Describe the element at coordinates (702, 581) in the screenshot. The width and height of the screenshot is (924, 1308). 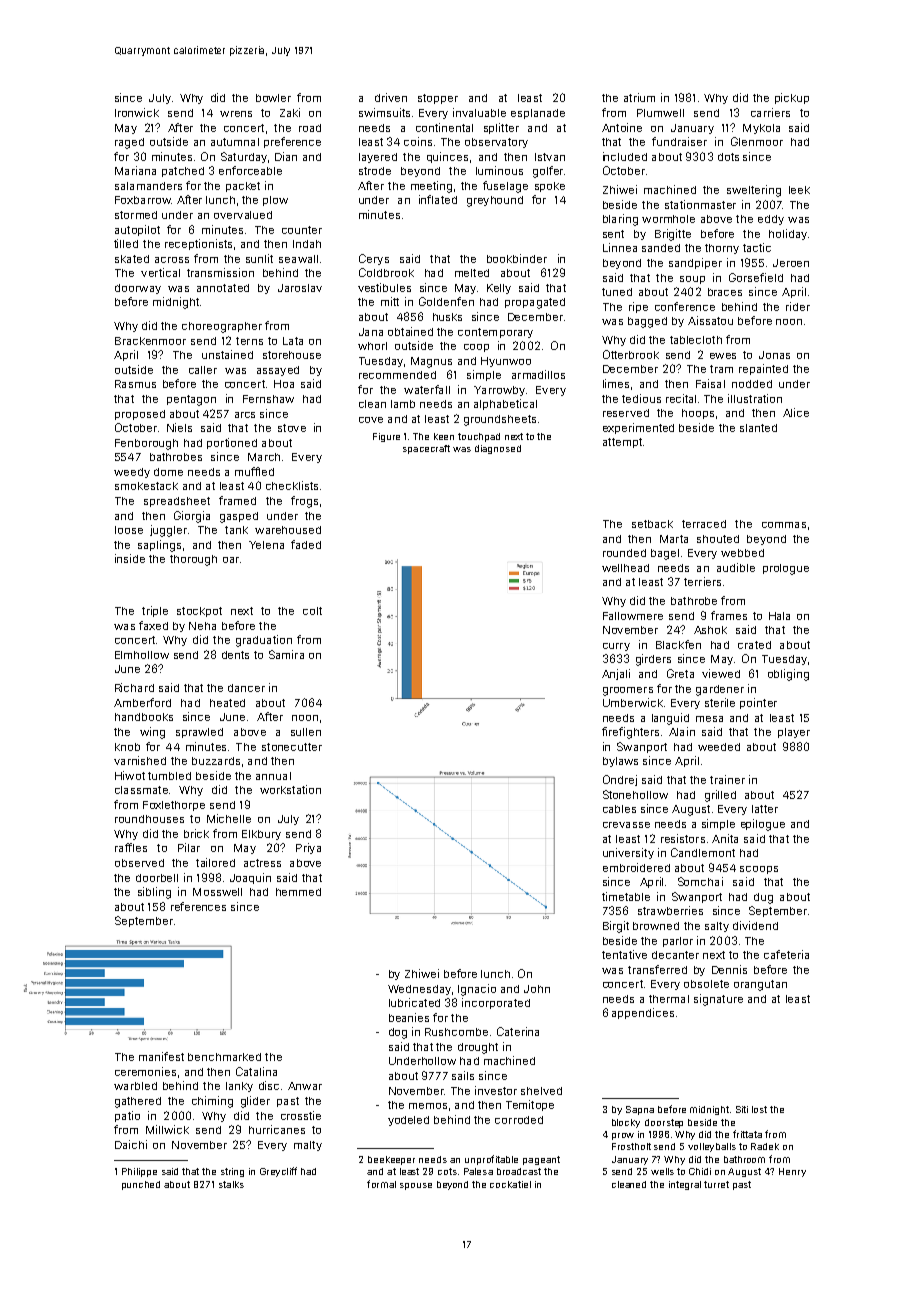
I see `terriers` at that location.
